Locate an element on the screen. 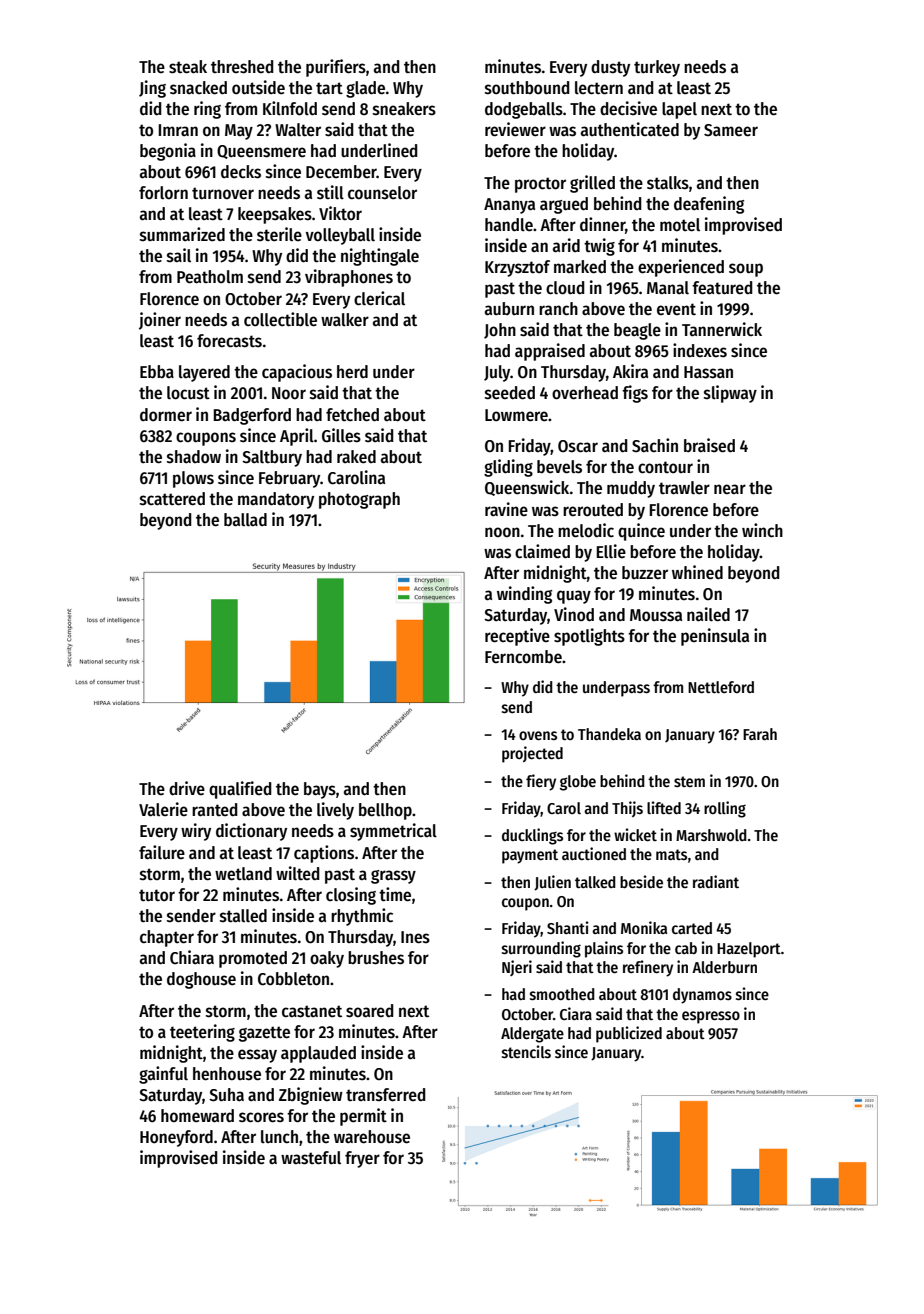  publicized is located at coordinates (629, 1034).
